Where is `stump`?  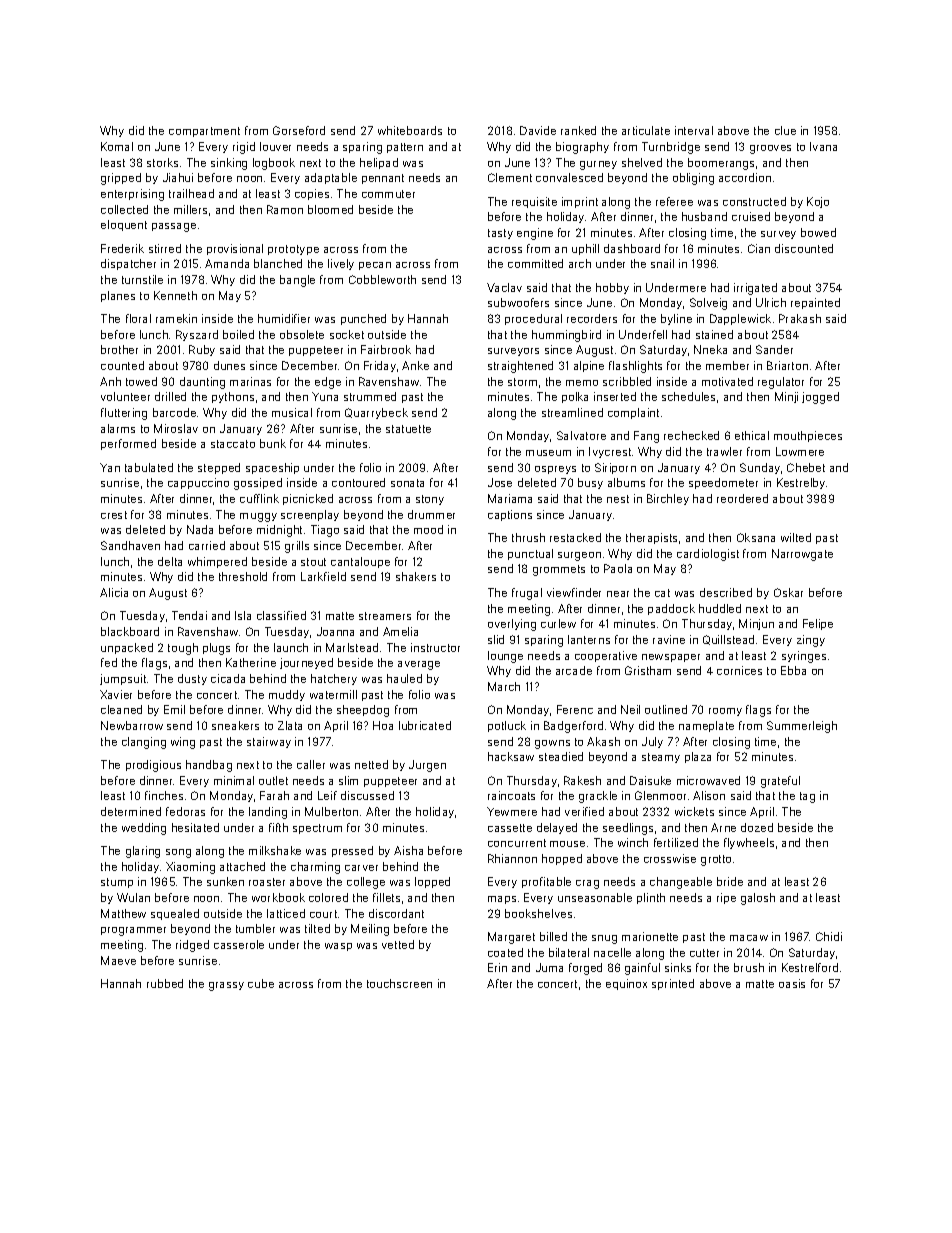 stump is located at coordinates (117, 883).
